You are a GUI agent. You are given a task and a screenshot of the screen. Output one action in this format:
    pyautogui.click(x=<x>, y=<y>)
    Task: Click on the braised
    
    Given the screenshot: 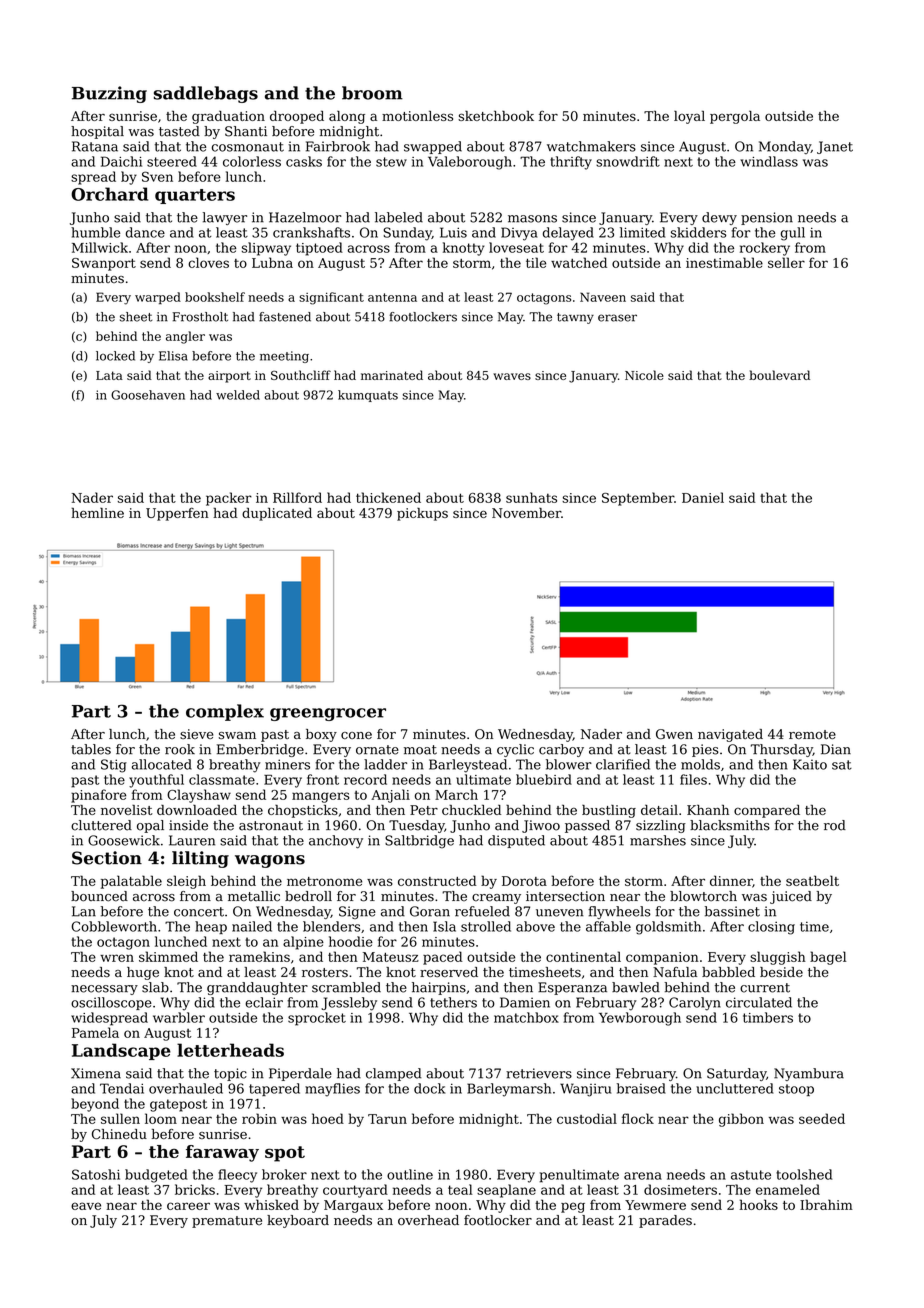 What is the action you would take?
    pyautogui.click(x=641, y=1088)
